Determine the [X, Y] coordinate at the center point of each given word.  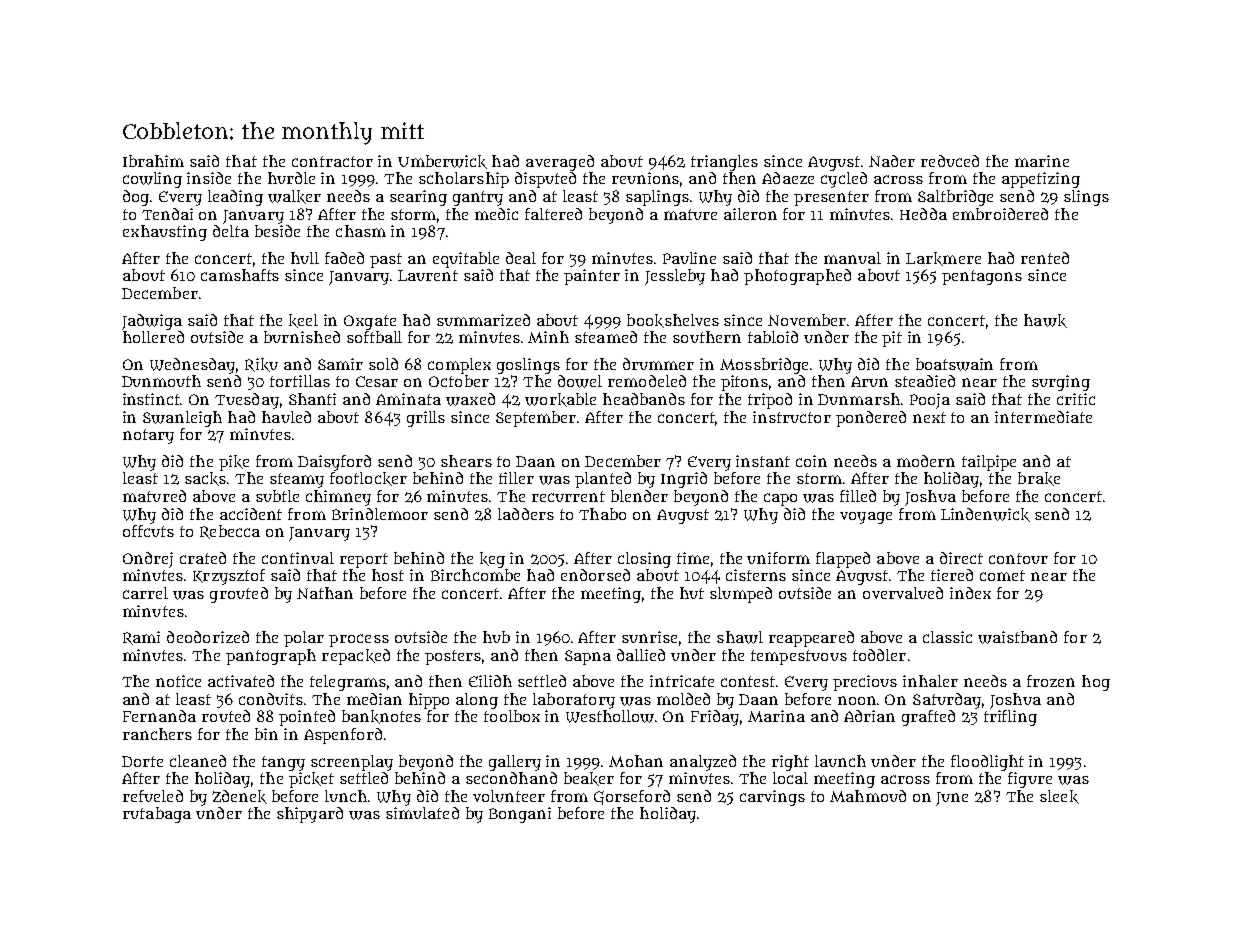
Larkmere [943, 259]
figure [1030, 780]
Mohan [636, 761]
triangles [724, 163]
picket [311, 780]
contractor [332, 161]
